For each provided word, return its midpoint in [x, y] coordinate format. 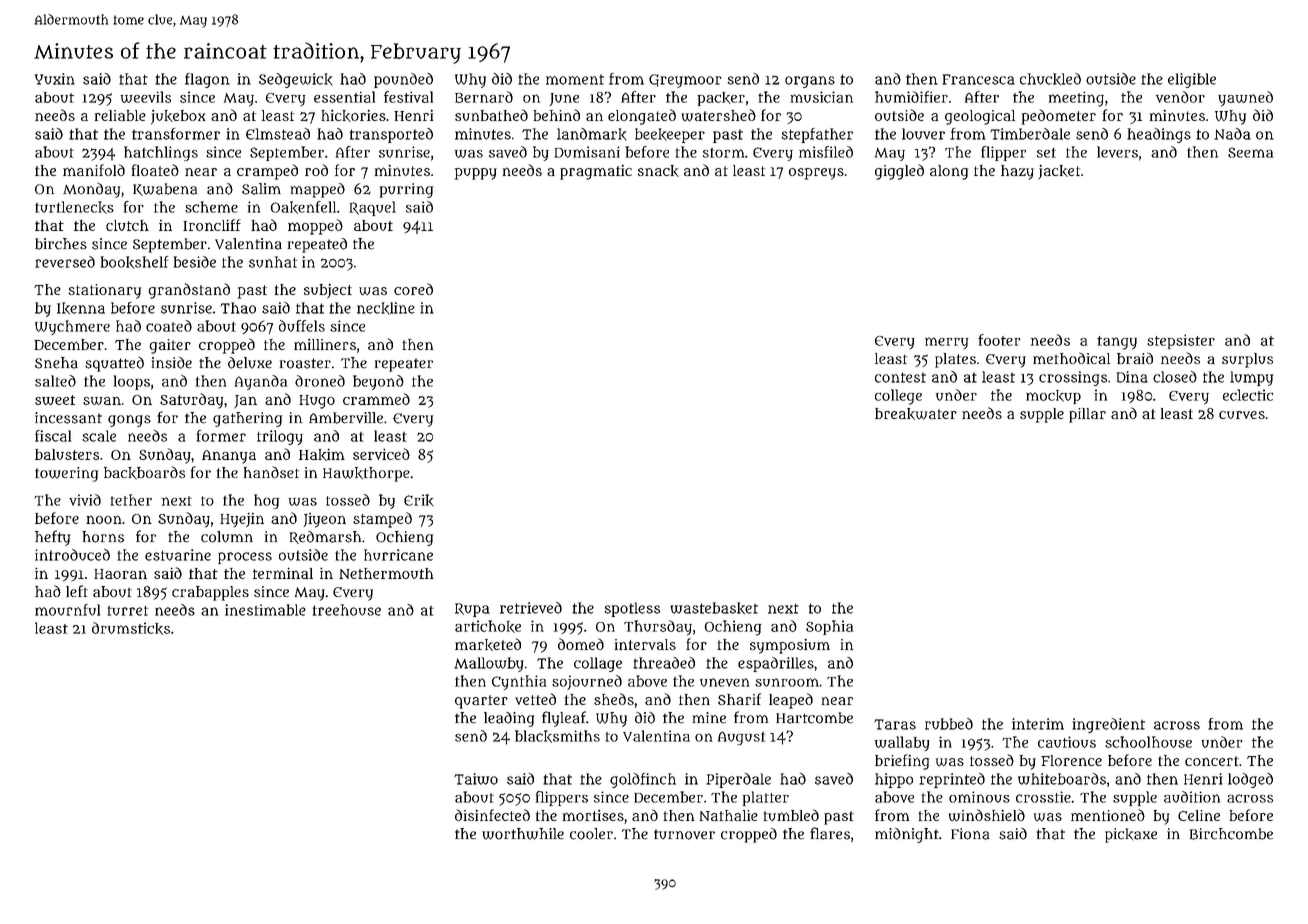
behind [557, 115]
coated [169, 326]
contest [900, 377]
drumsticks [131, 628]
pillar [1087, 415]
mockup [1053, 397]
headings [1159, 135]
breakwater [916, 414]
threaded [664, 663]
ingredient [1108, 725]
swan [102, 400]
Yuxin [55, 79]
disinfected [492, 815]
